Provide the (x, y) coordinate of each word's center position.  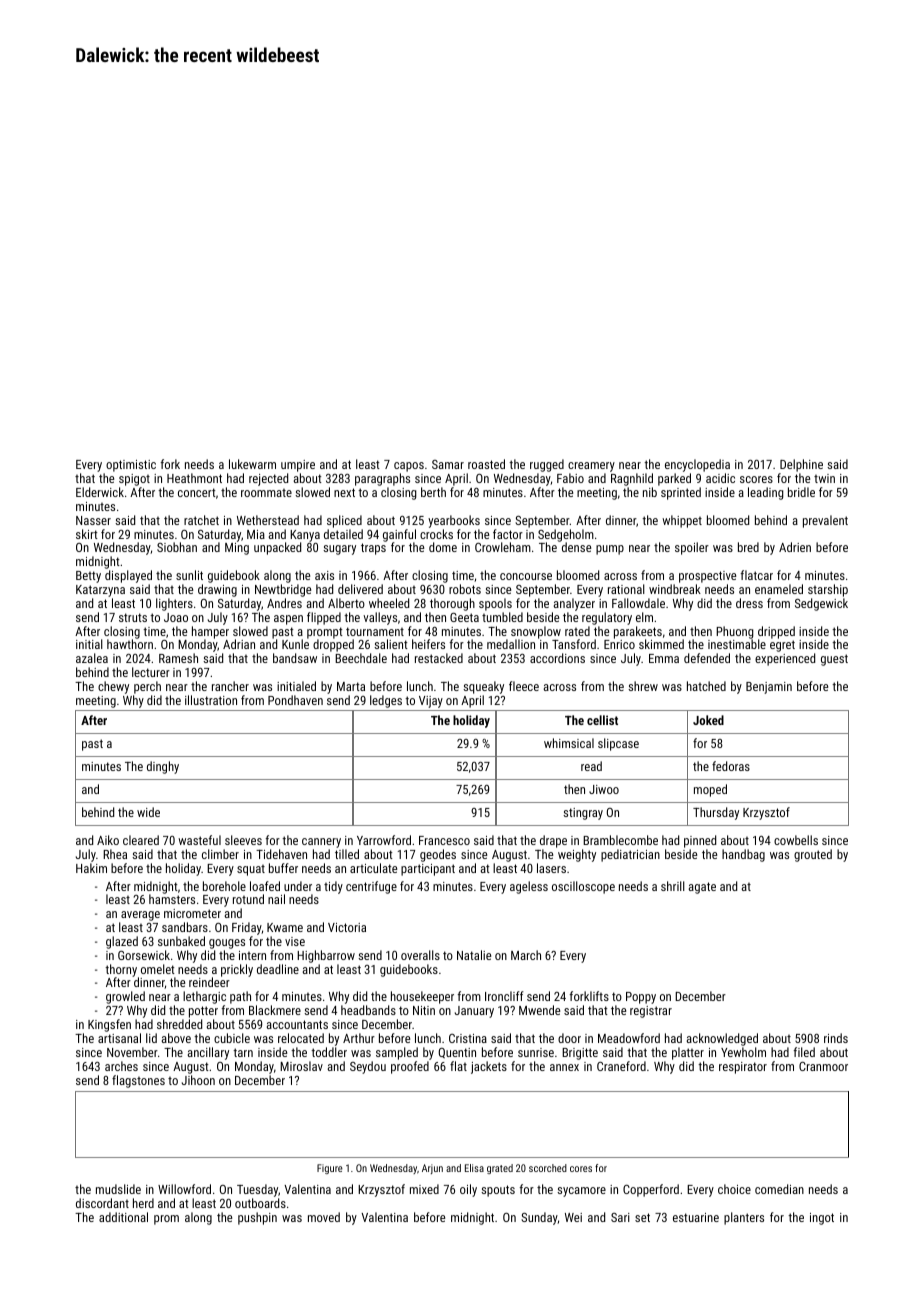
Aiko (108, 840)
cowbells (796, 840)
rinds (836, 1038)
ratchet (201, 520)
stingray (583, 814)
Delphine (801, 465)
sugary (339, 550)
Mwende (539, 1010)
